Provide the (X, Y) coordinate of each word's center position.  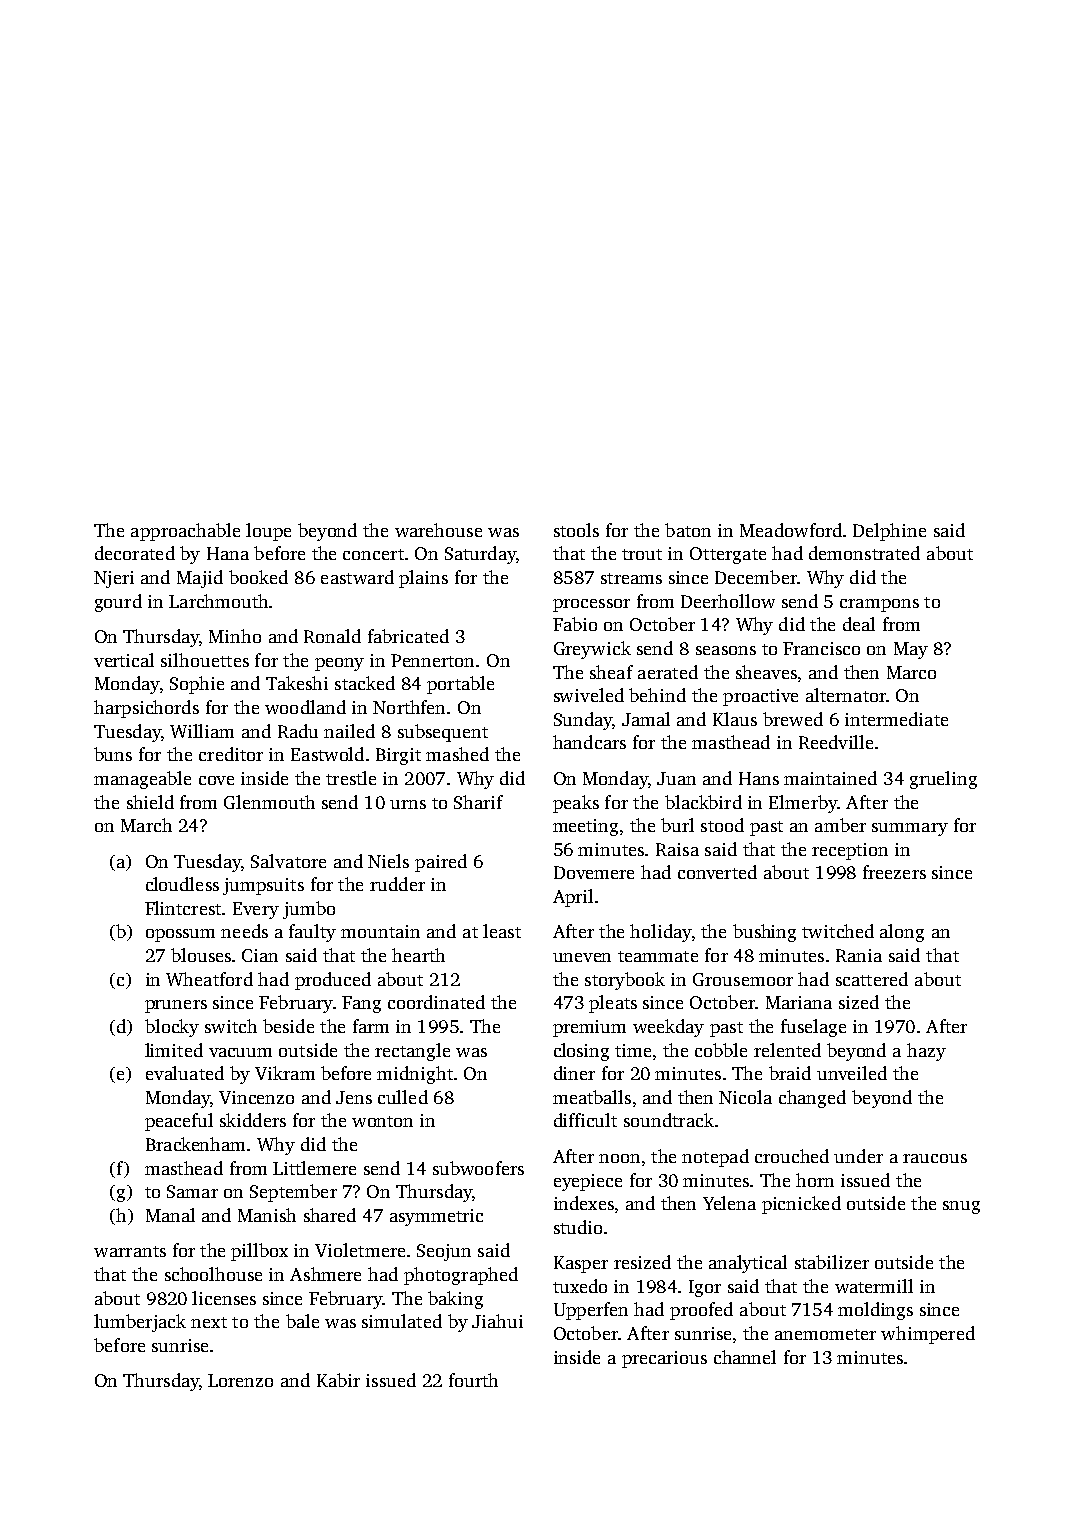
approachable (185, 532)
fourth (473, 1380)
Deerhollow (728, 601)
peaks (576, 804)
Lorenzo (240, 1380)
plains (423, 579)
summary (910, 829)
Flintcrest (183, 908)
